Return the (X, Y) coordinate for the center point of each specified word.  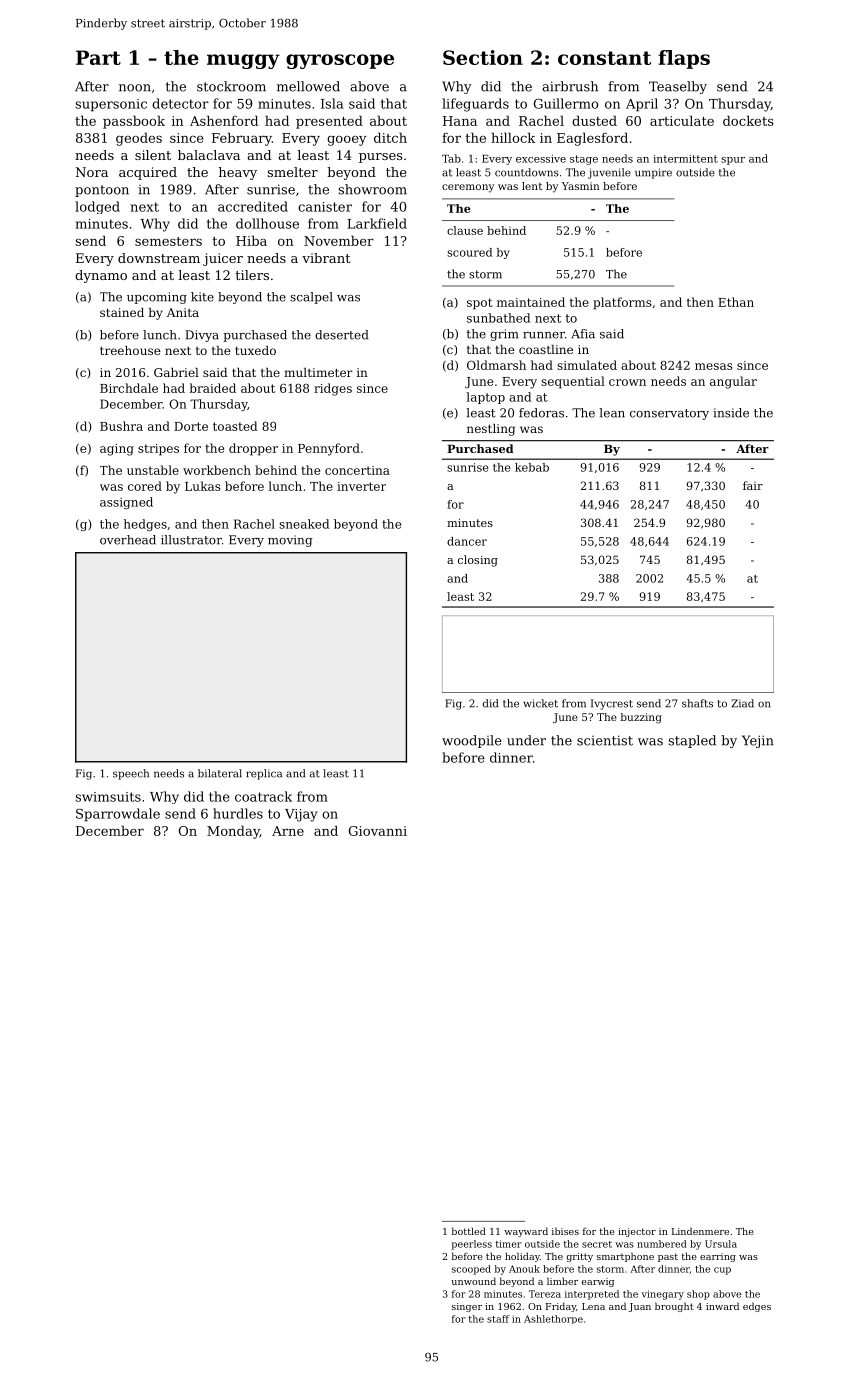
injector (637, 1232)
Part (98, 57)
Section (483, 57)
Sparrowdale (118, 815)
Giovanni (378, 831)
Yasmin (581, 186)
